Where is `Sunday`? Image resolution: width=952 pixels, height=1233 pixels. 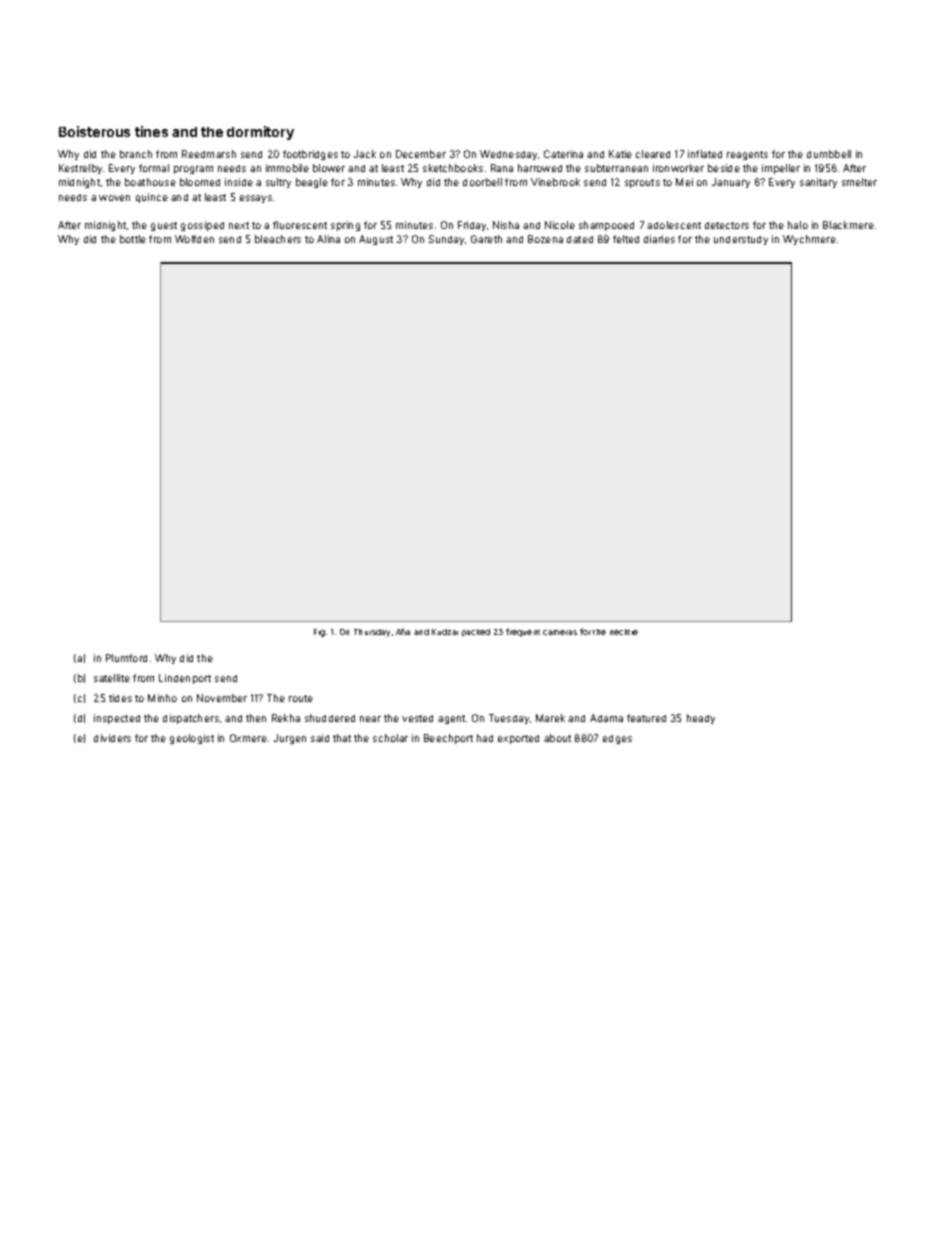
Sunday is located at coordinates (446, 240).
